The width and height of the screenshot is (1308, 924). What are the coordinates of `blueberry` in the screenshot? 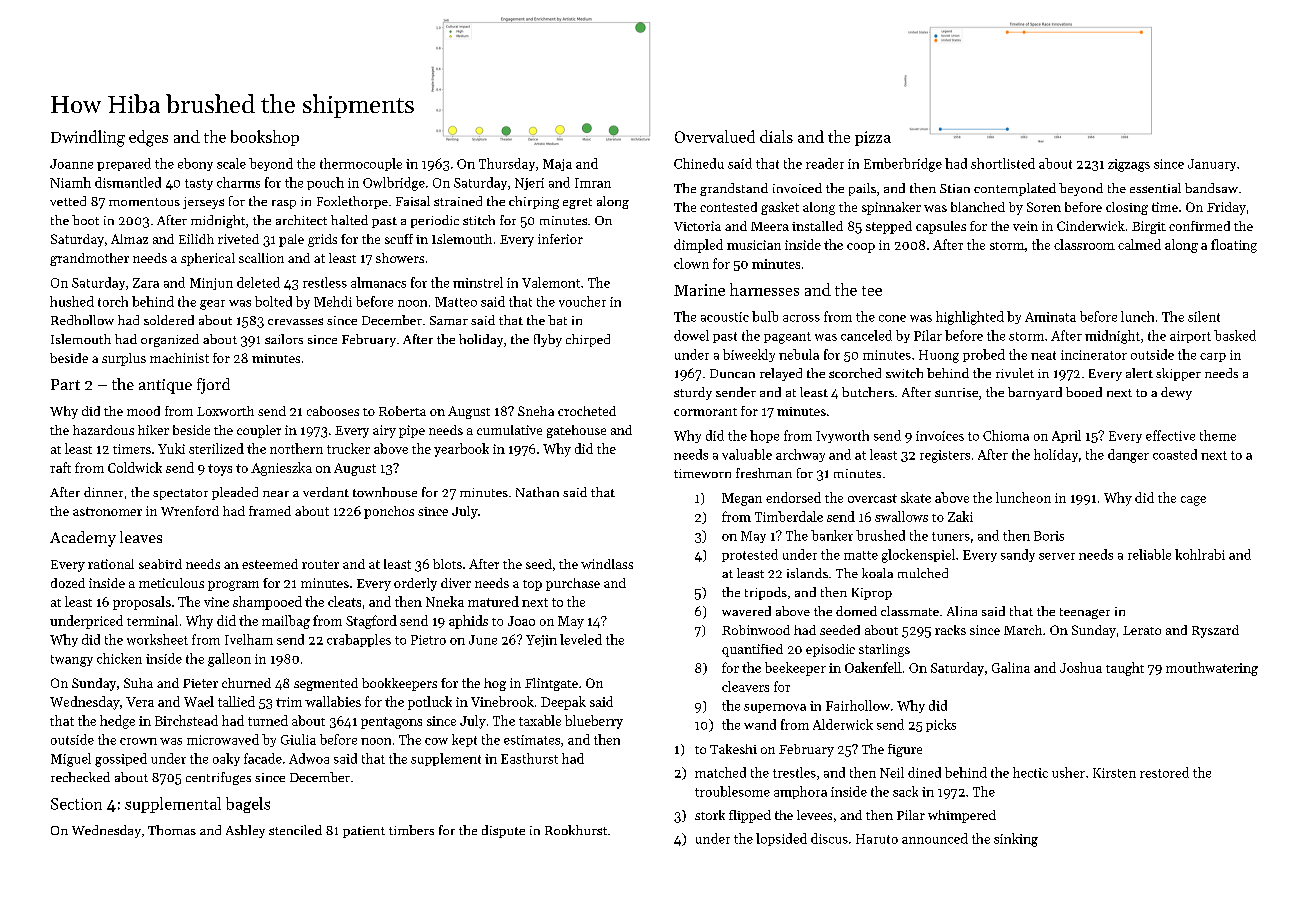 It's located at (594, 722).
